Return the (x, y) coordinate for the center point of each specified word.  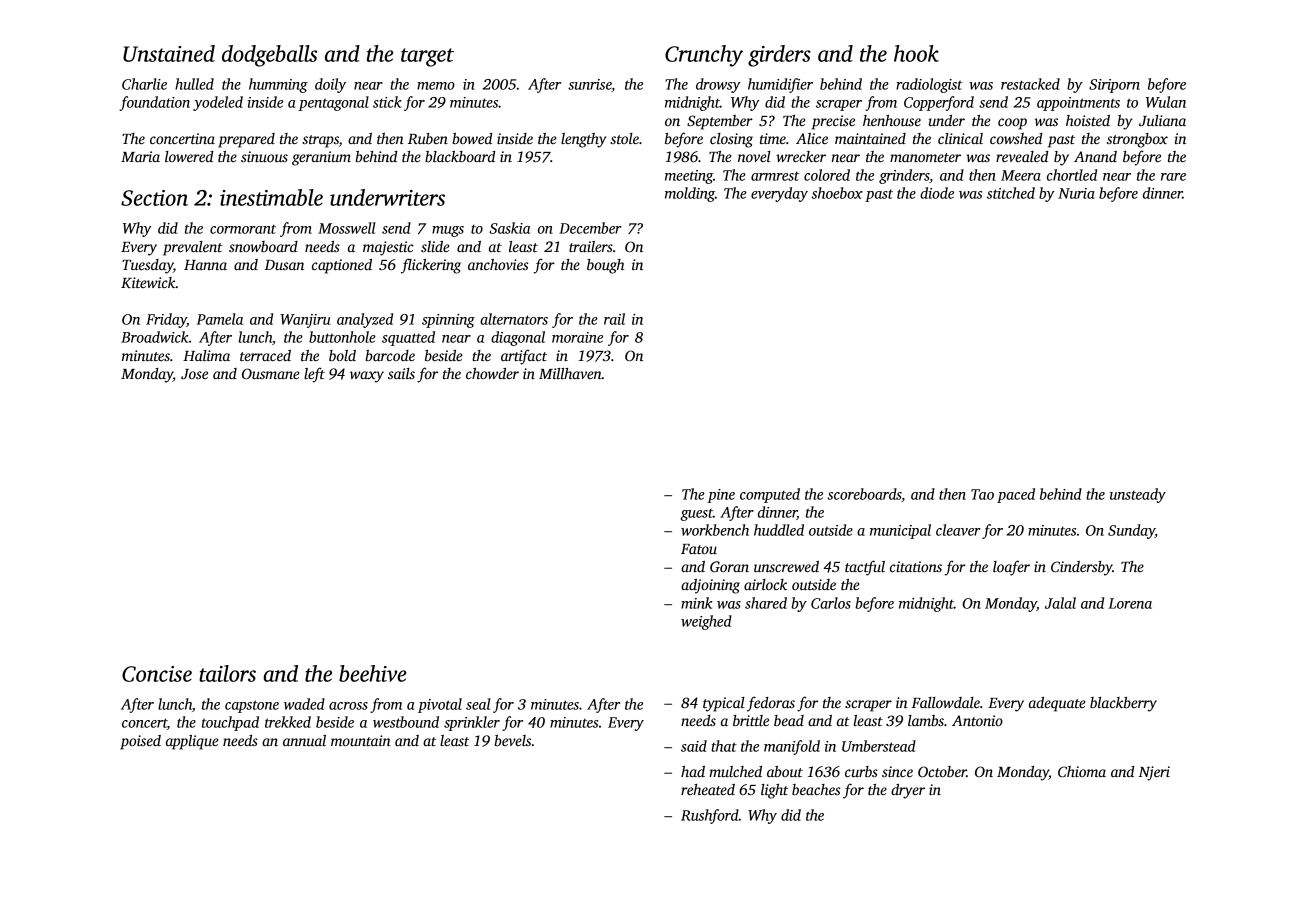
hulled (194, 84)
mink (696, 603)
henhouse (892, 120)
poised (140, 742)
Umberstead (879, 746)
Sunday (1131, 531)
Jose (194, 374)
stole (624, 138)
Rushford (710, 816)
